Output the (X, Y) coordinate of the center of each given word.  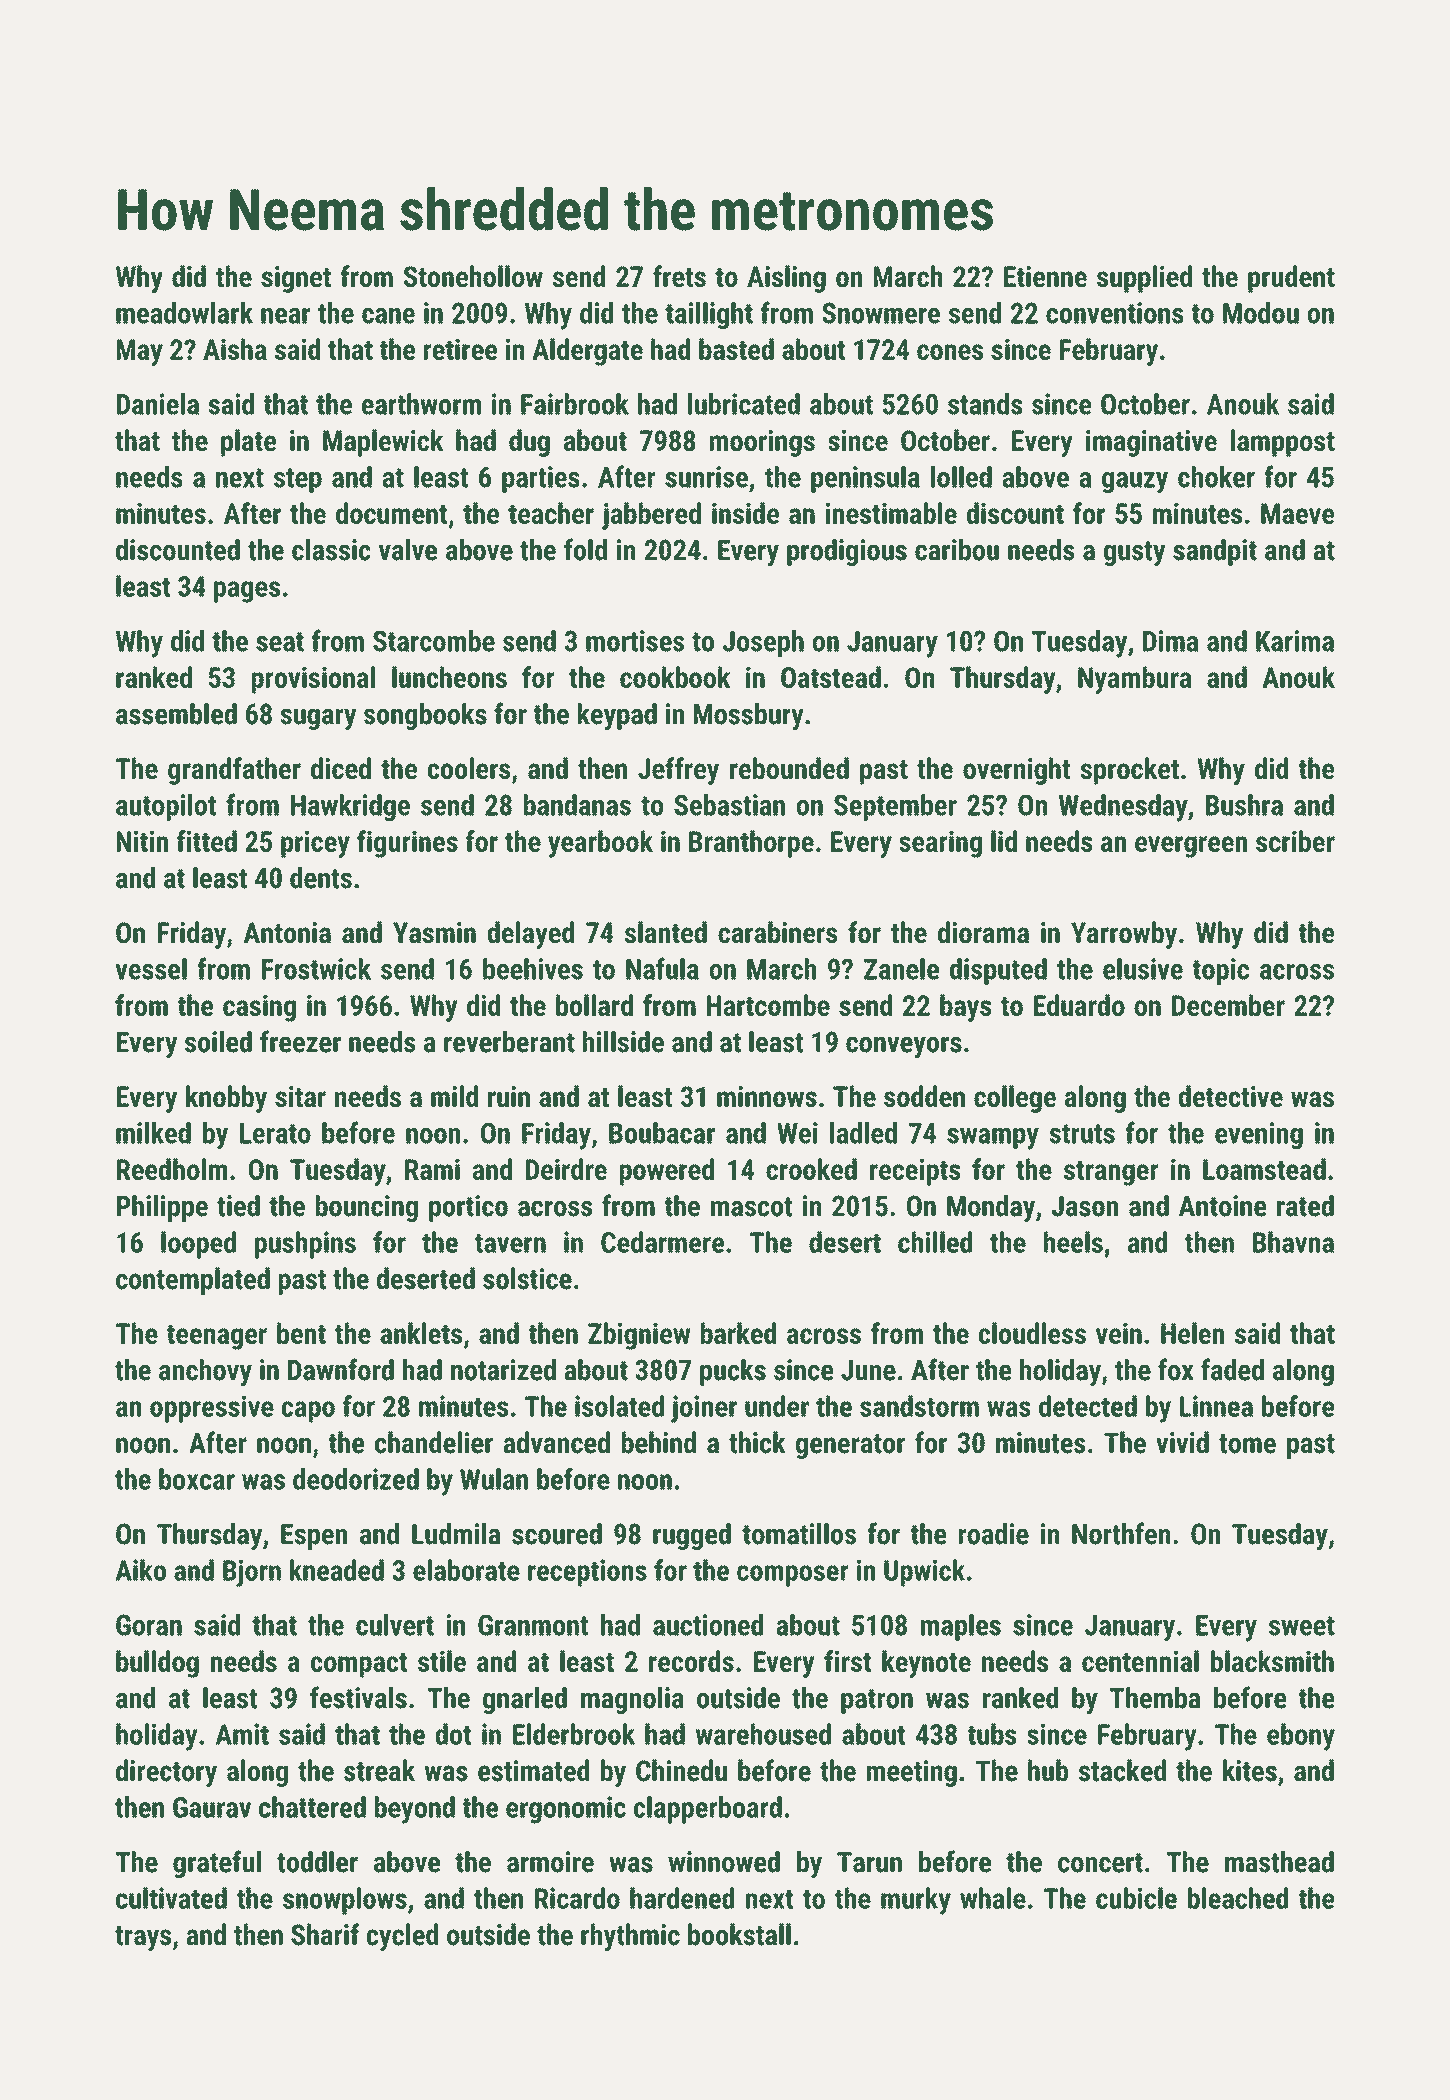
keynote (926, 1664)
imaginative (1151, 443)
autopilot (166, 807)
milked (153, 1133)
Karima (1295, 641)
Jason (1085, 1206)
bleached (1238, 1898)
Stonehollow (473, 276)
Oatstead (831, 677)
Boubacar (662, 1133)
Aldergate (587, 352)
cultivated (171, 1898)
